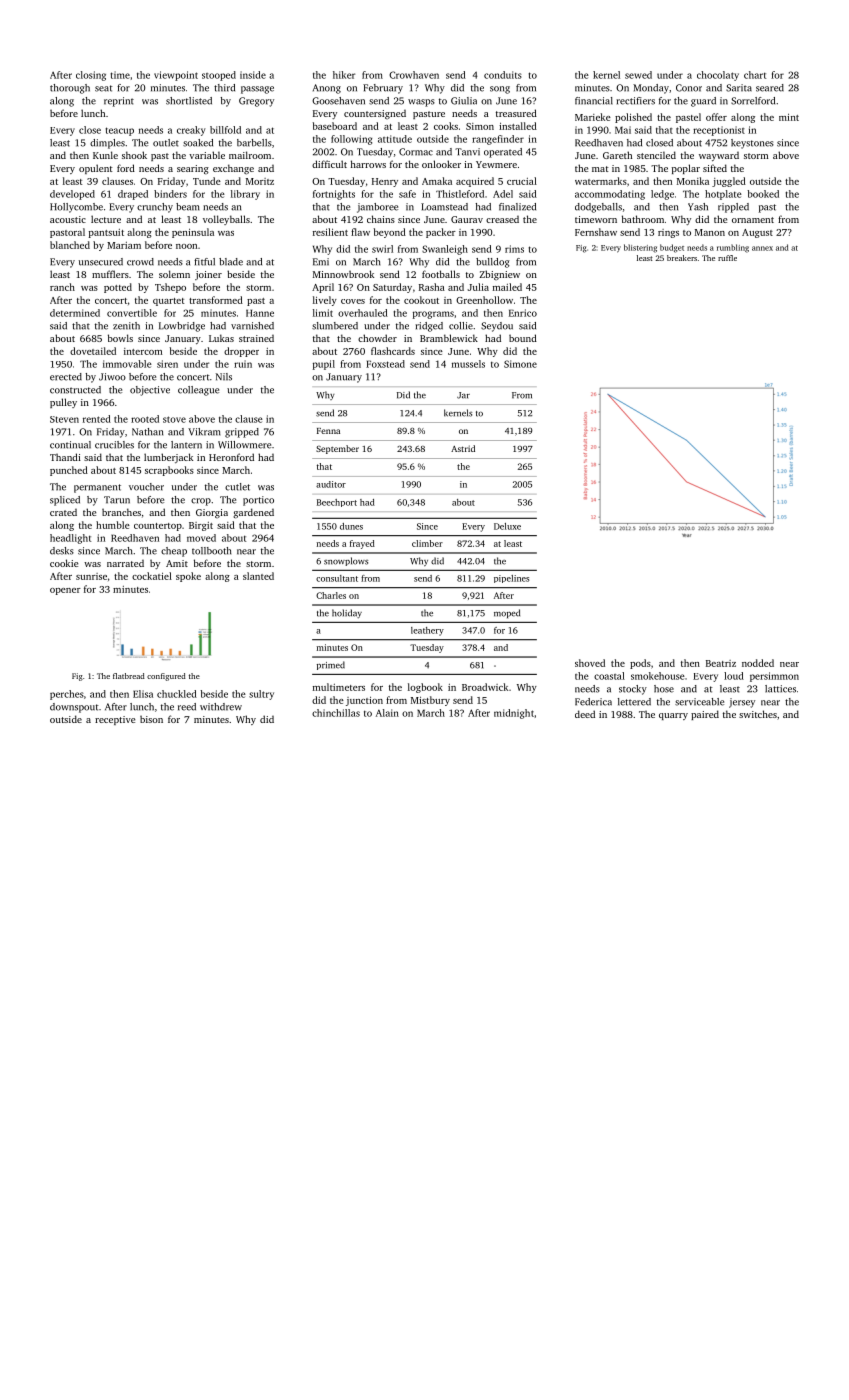 The width and height of the screenshot is (849, 1400). Describe the element at coordinates (601, 181) in the screenshot. I see `watermarks` at that location.
